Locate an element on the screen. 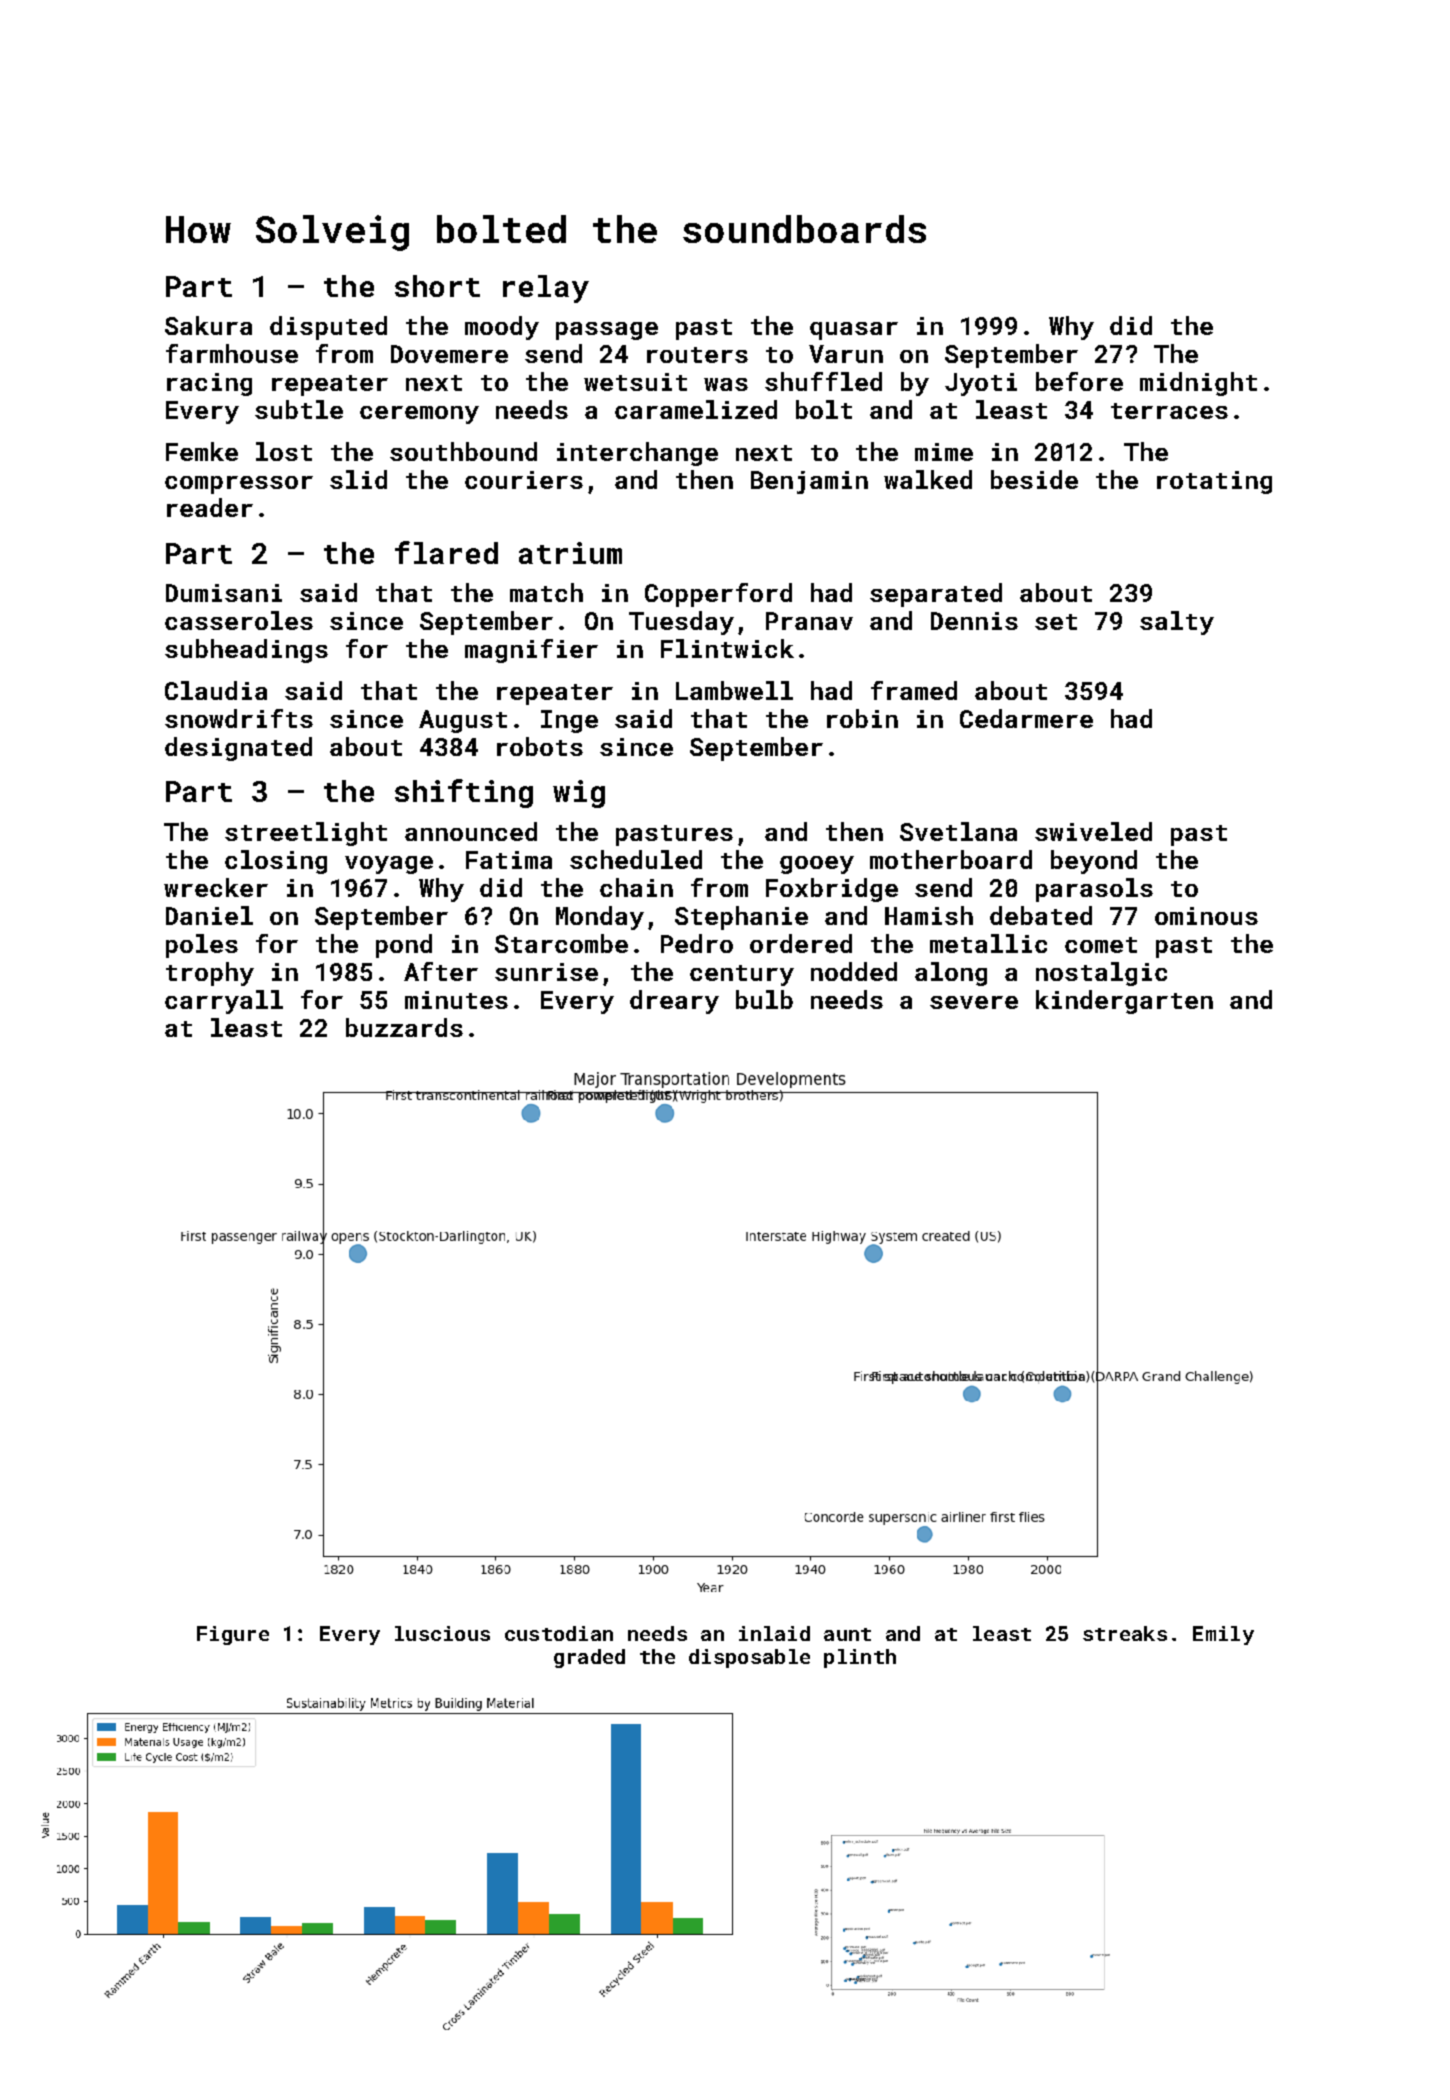  bulb is located at coordinates (764, 999).
